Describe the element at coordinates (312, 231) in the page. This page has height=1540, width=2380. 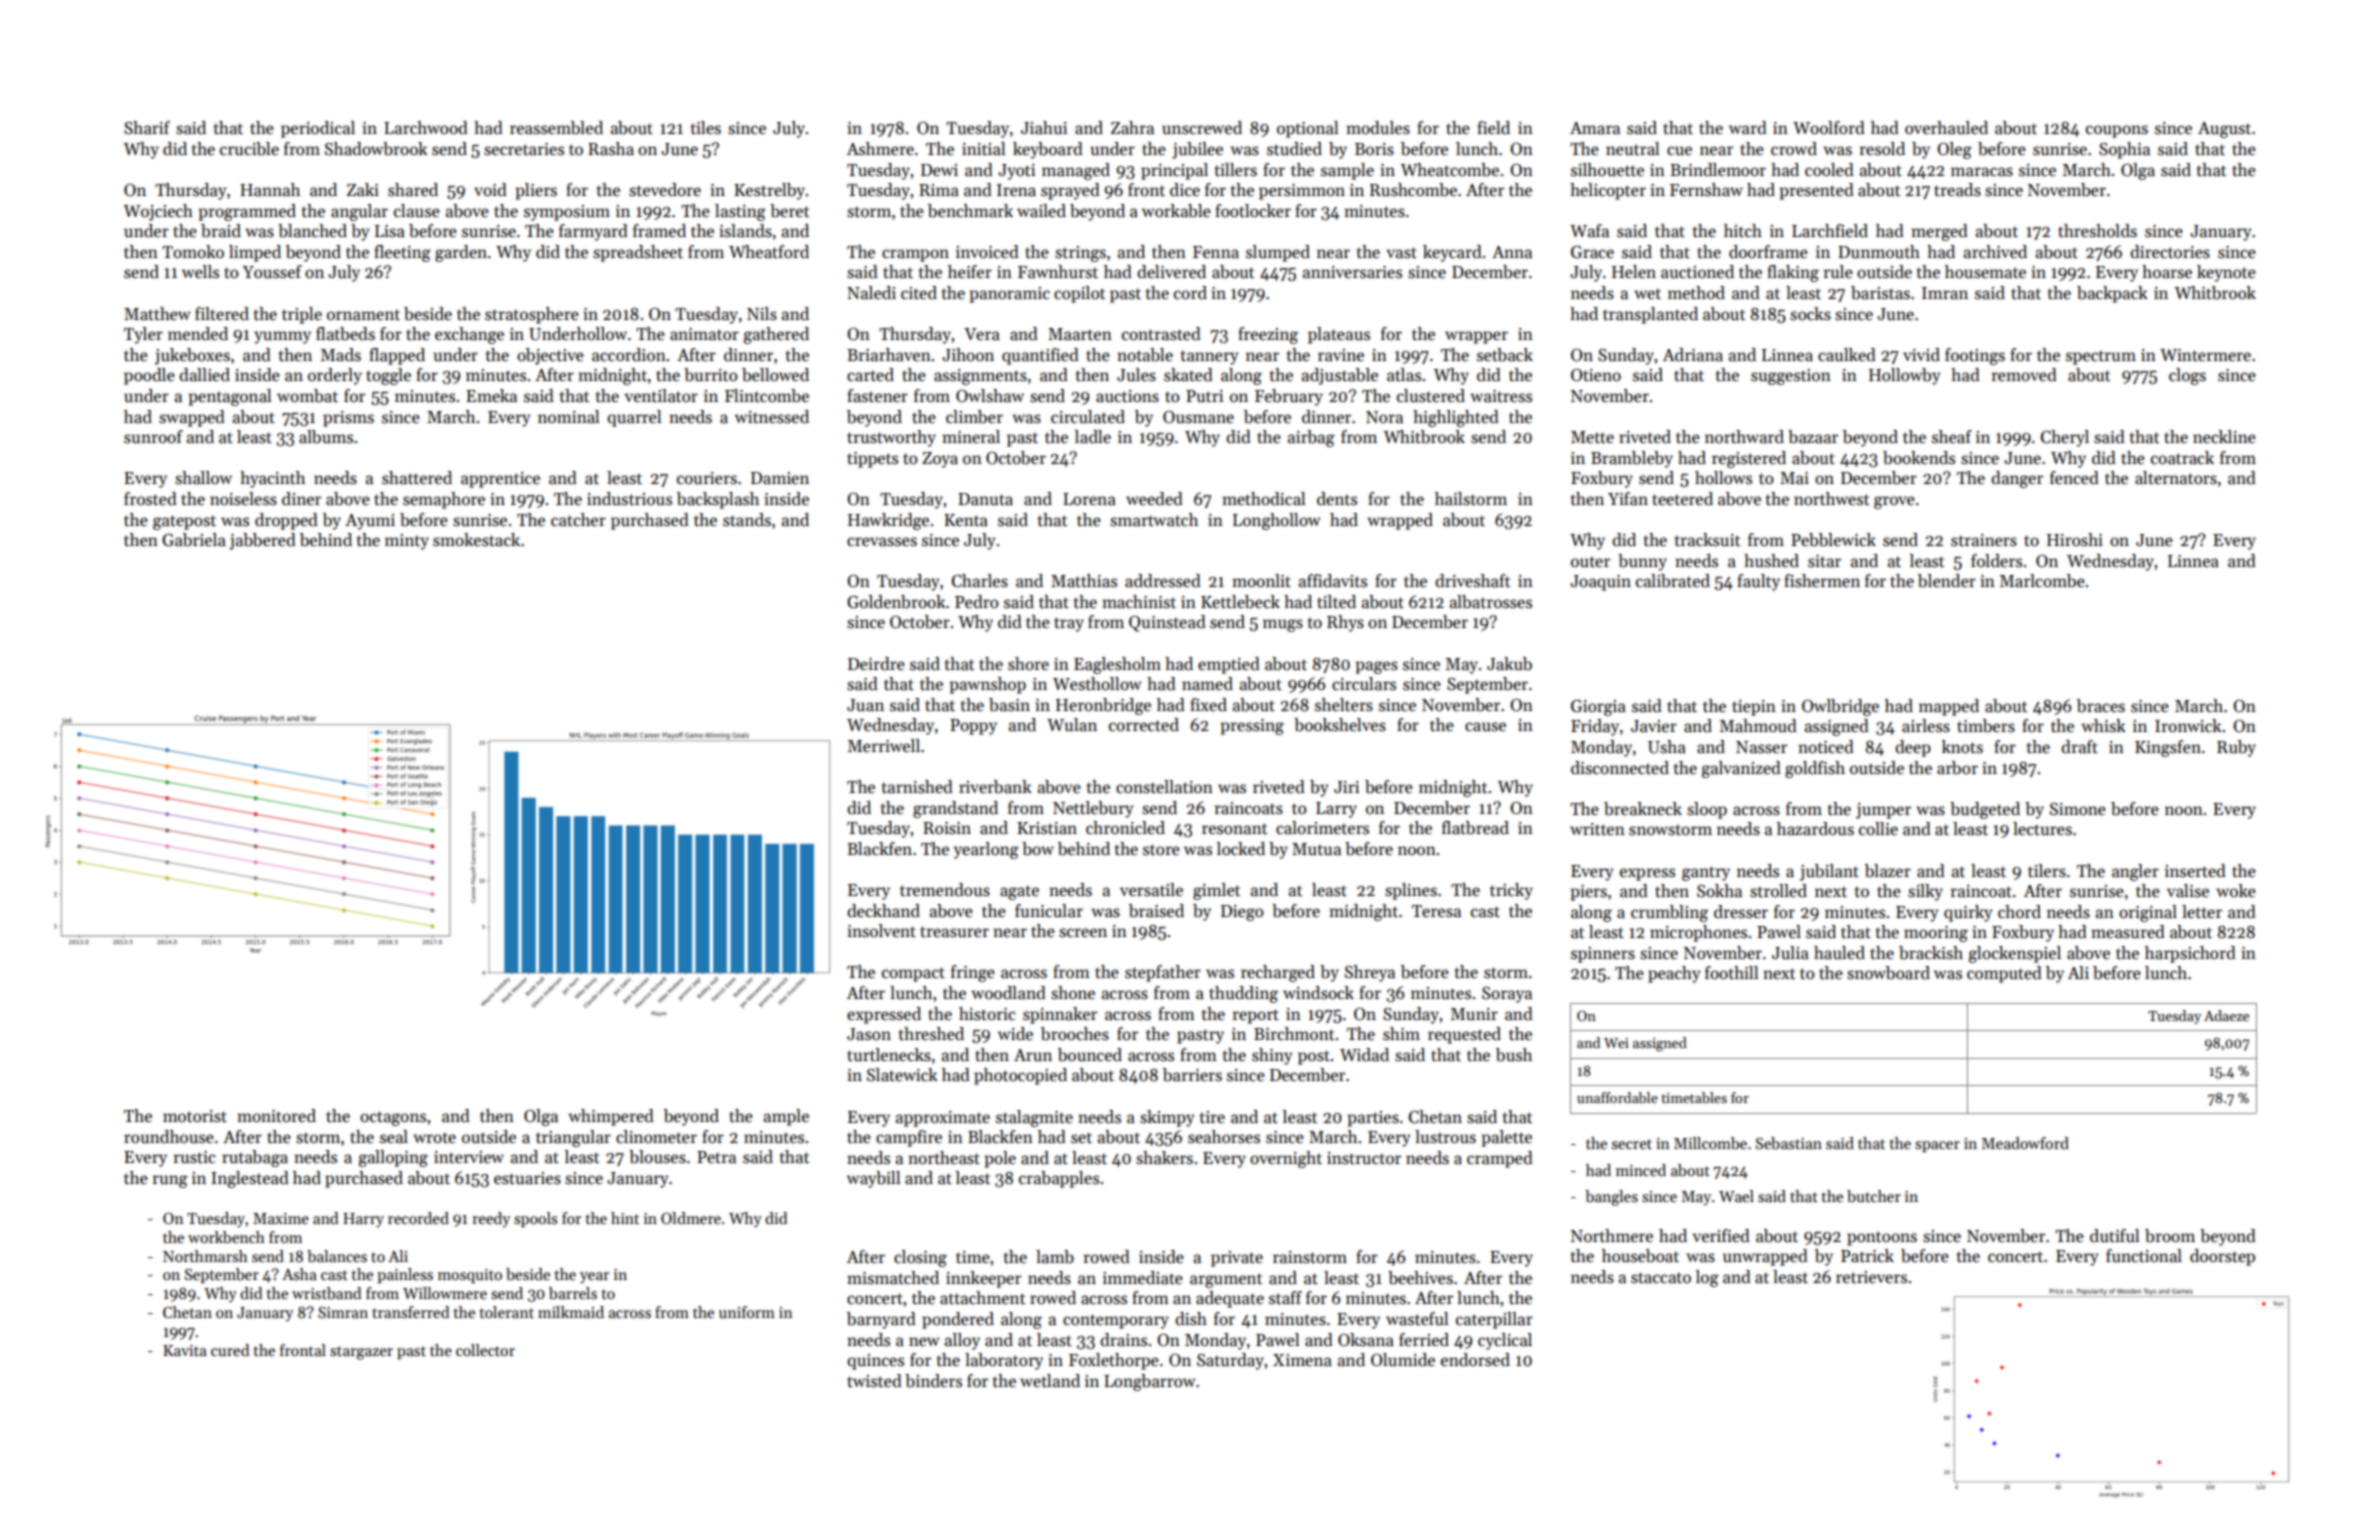
I see `blanched` at that location.
